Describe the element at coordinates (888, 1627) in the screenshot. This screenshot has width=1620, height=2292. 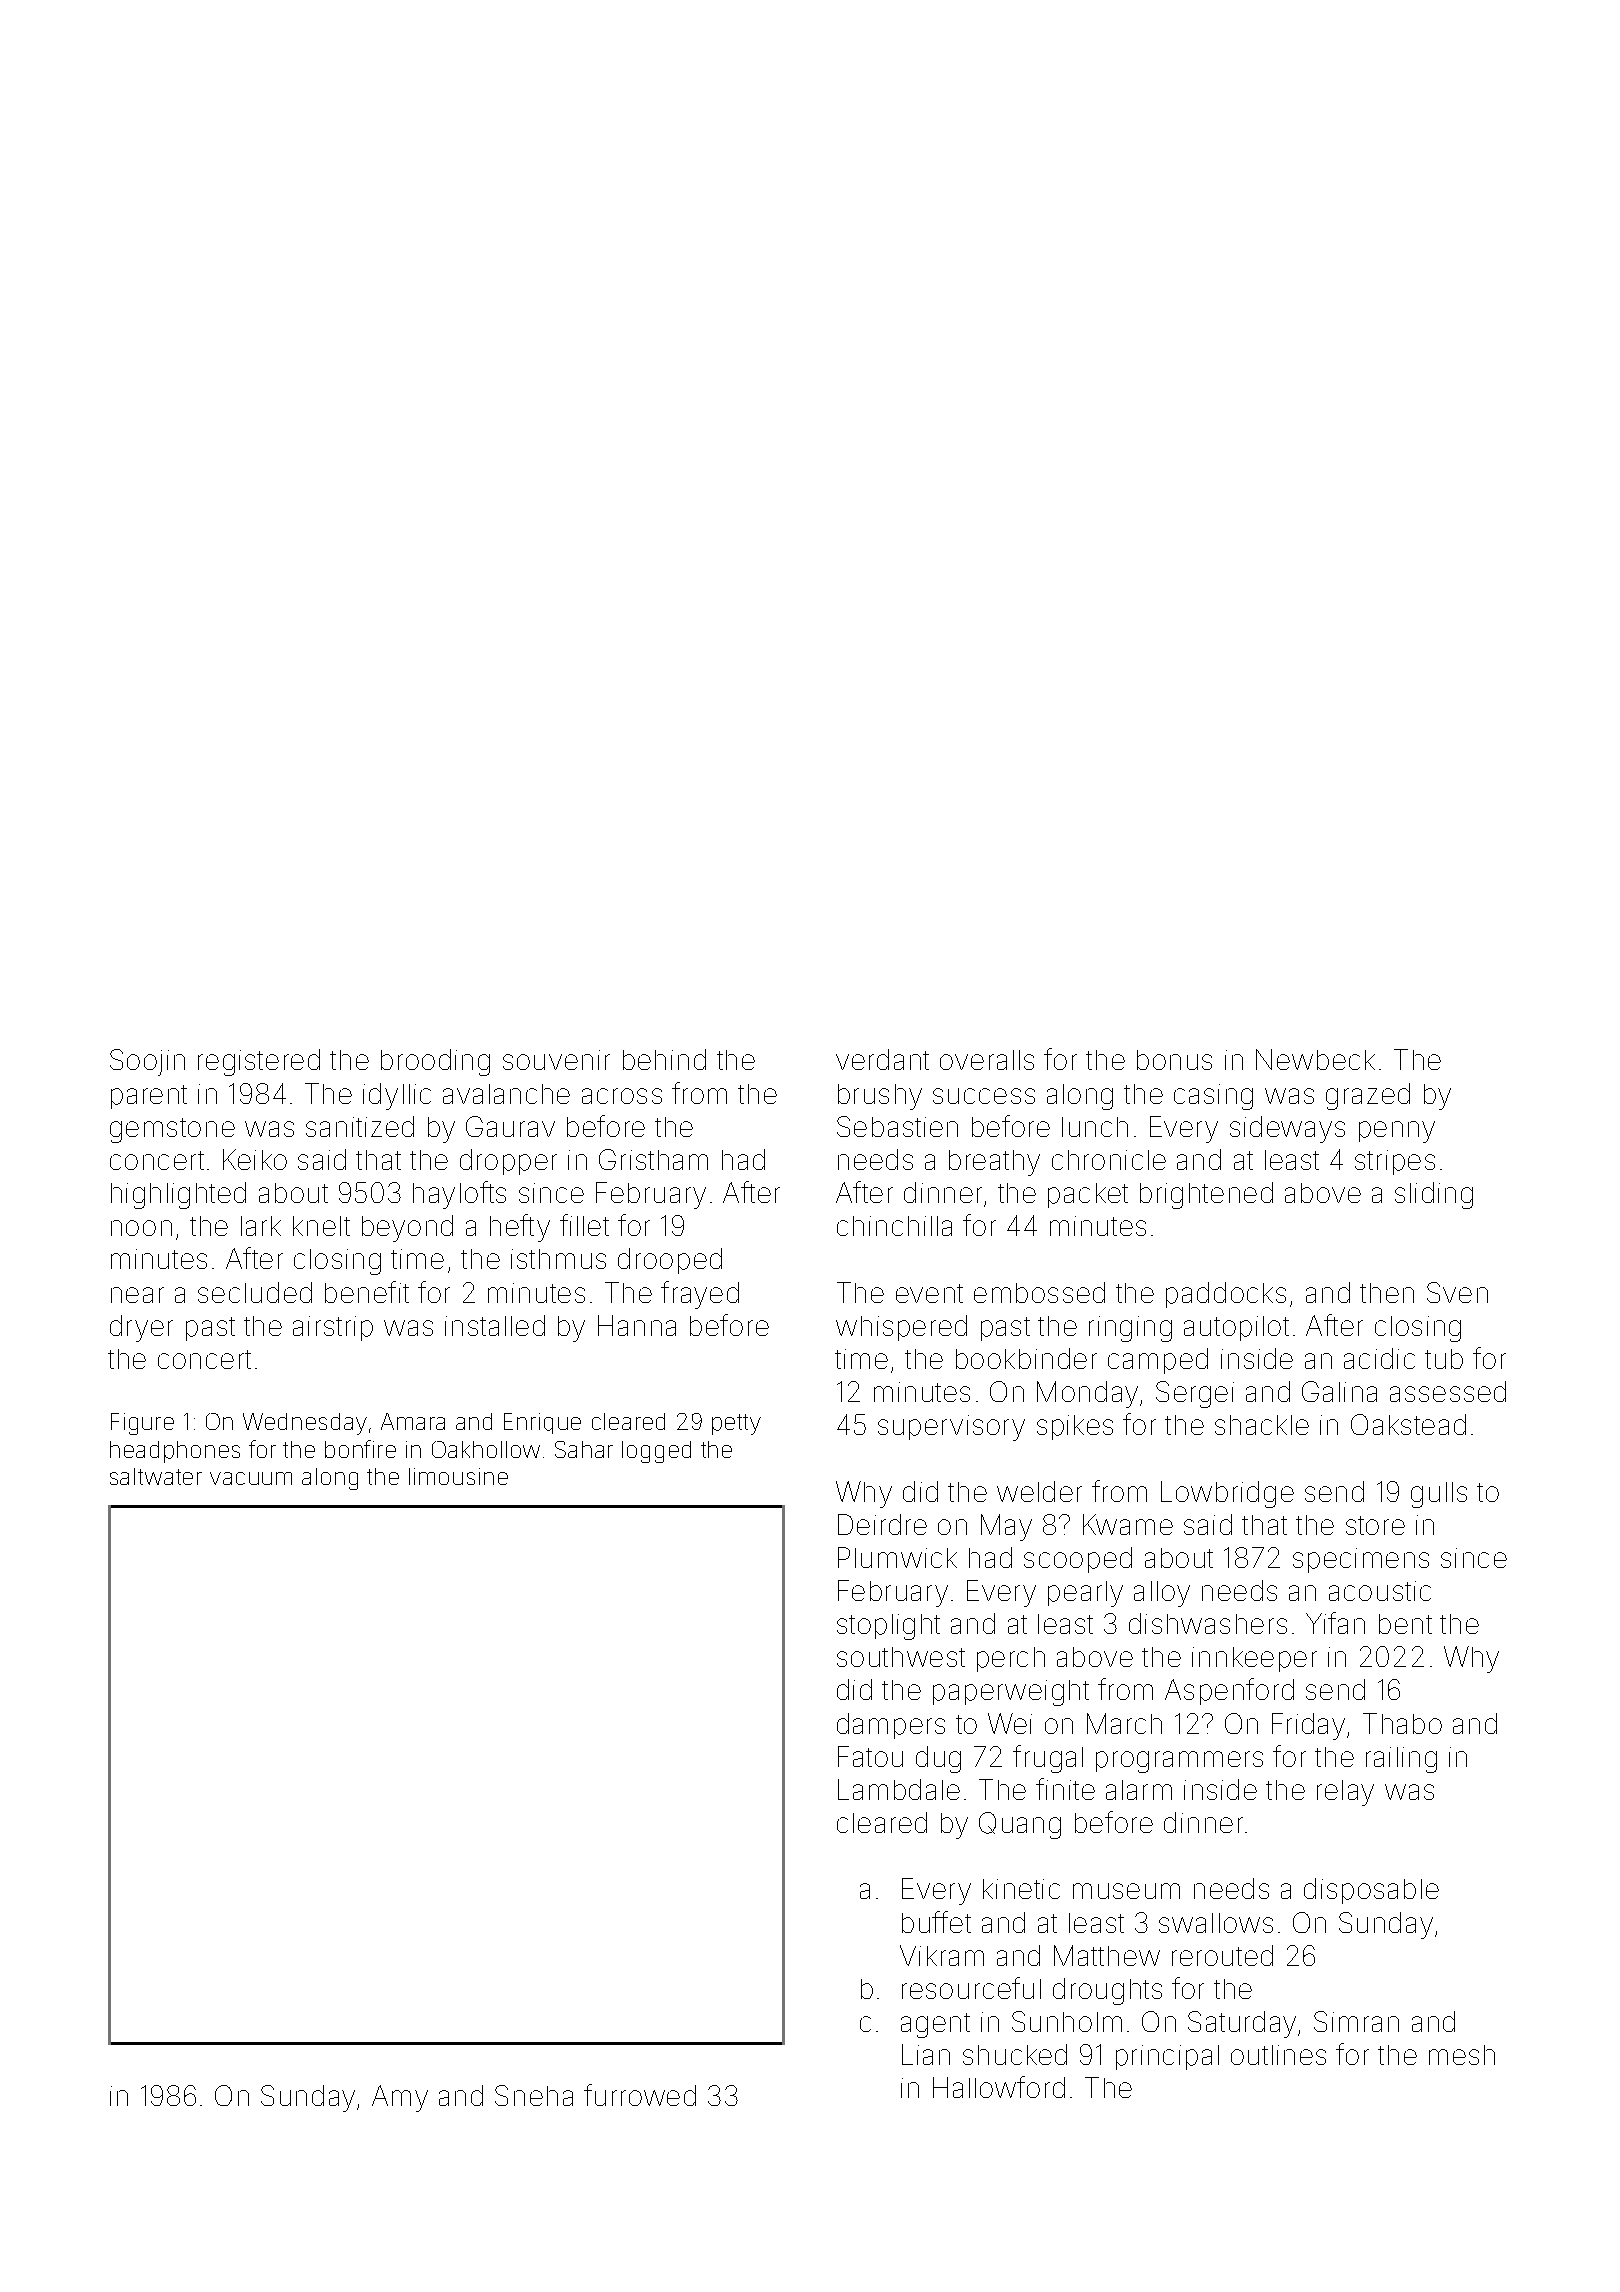
I see `stoplight` at that location.
